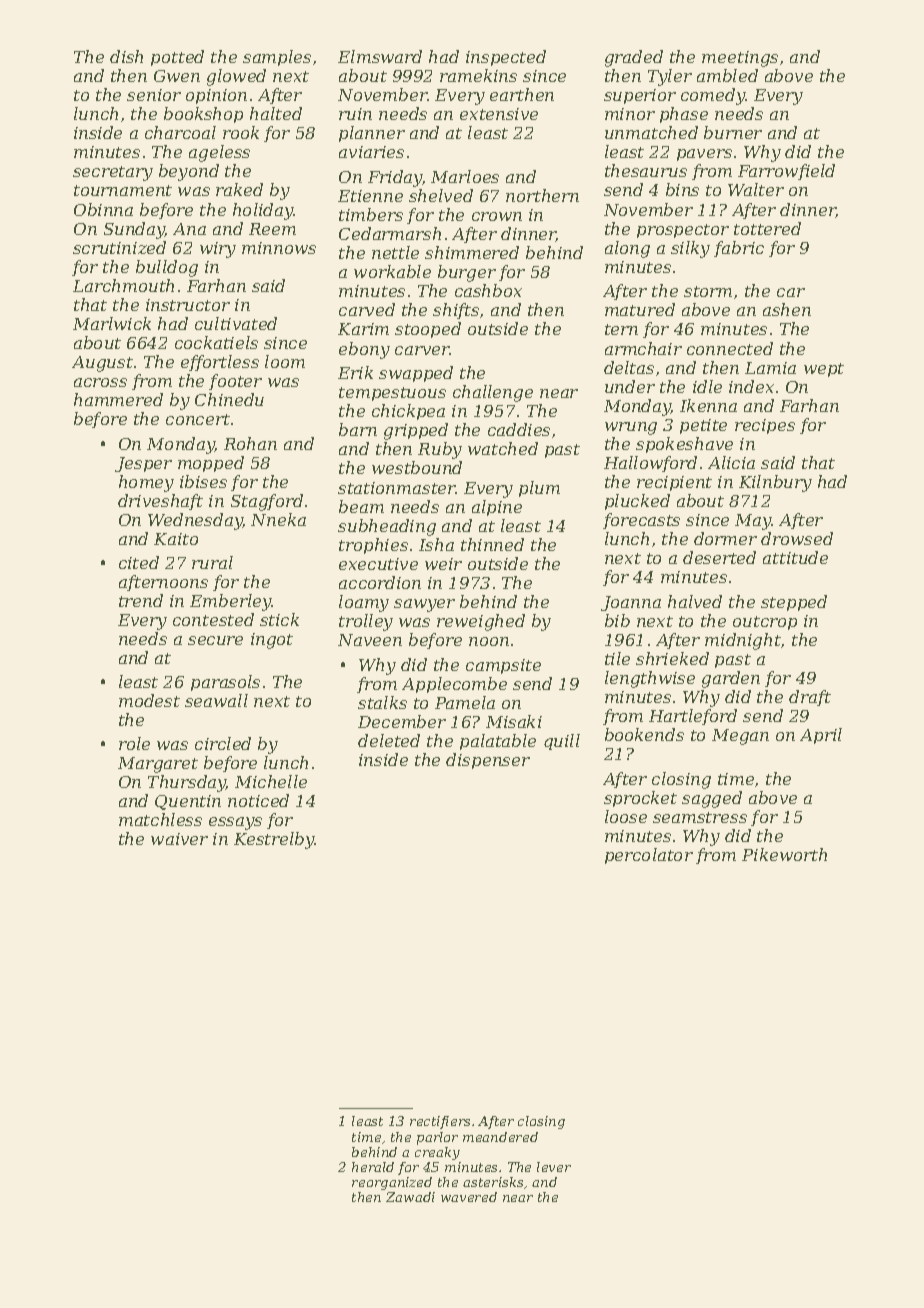 This screenshot has width=924, height=1308. Describe the element at coordinates (373, 1167) in the screenshot. I see `herald` at that location.
